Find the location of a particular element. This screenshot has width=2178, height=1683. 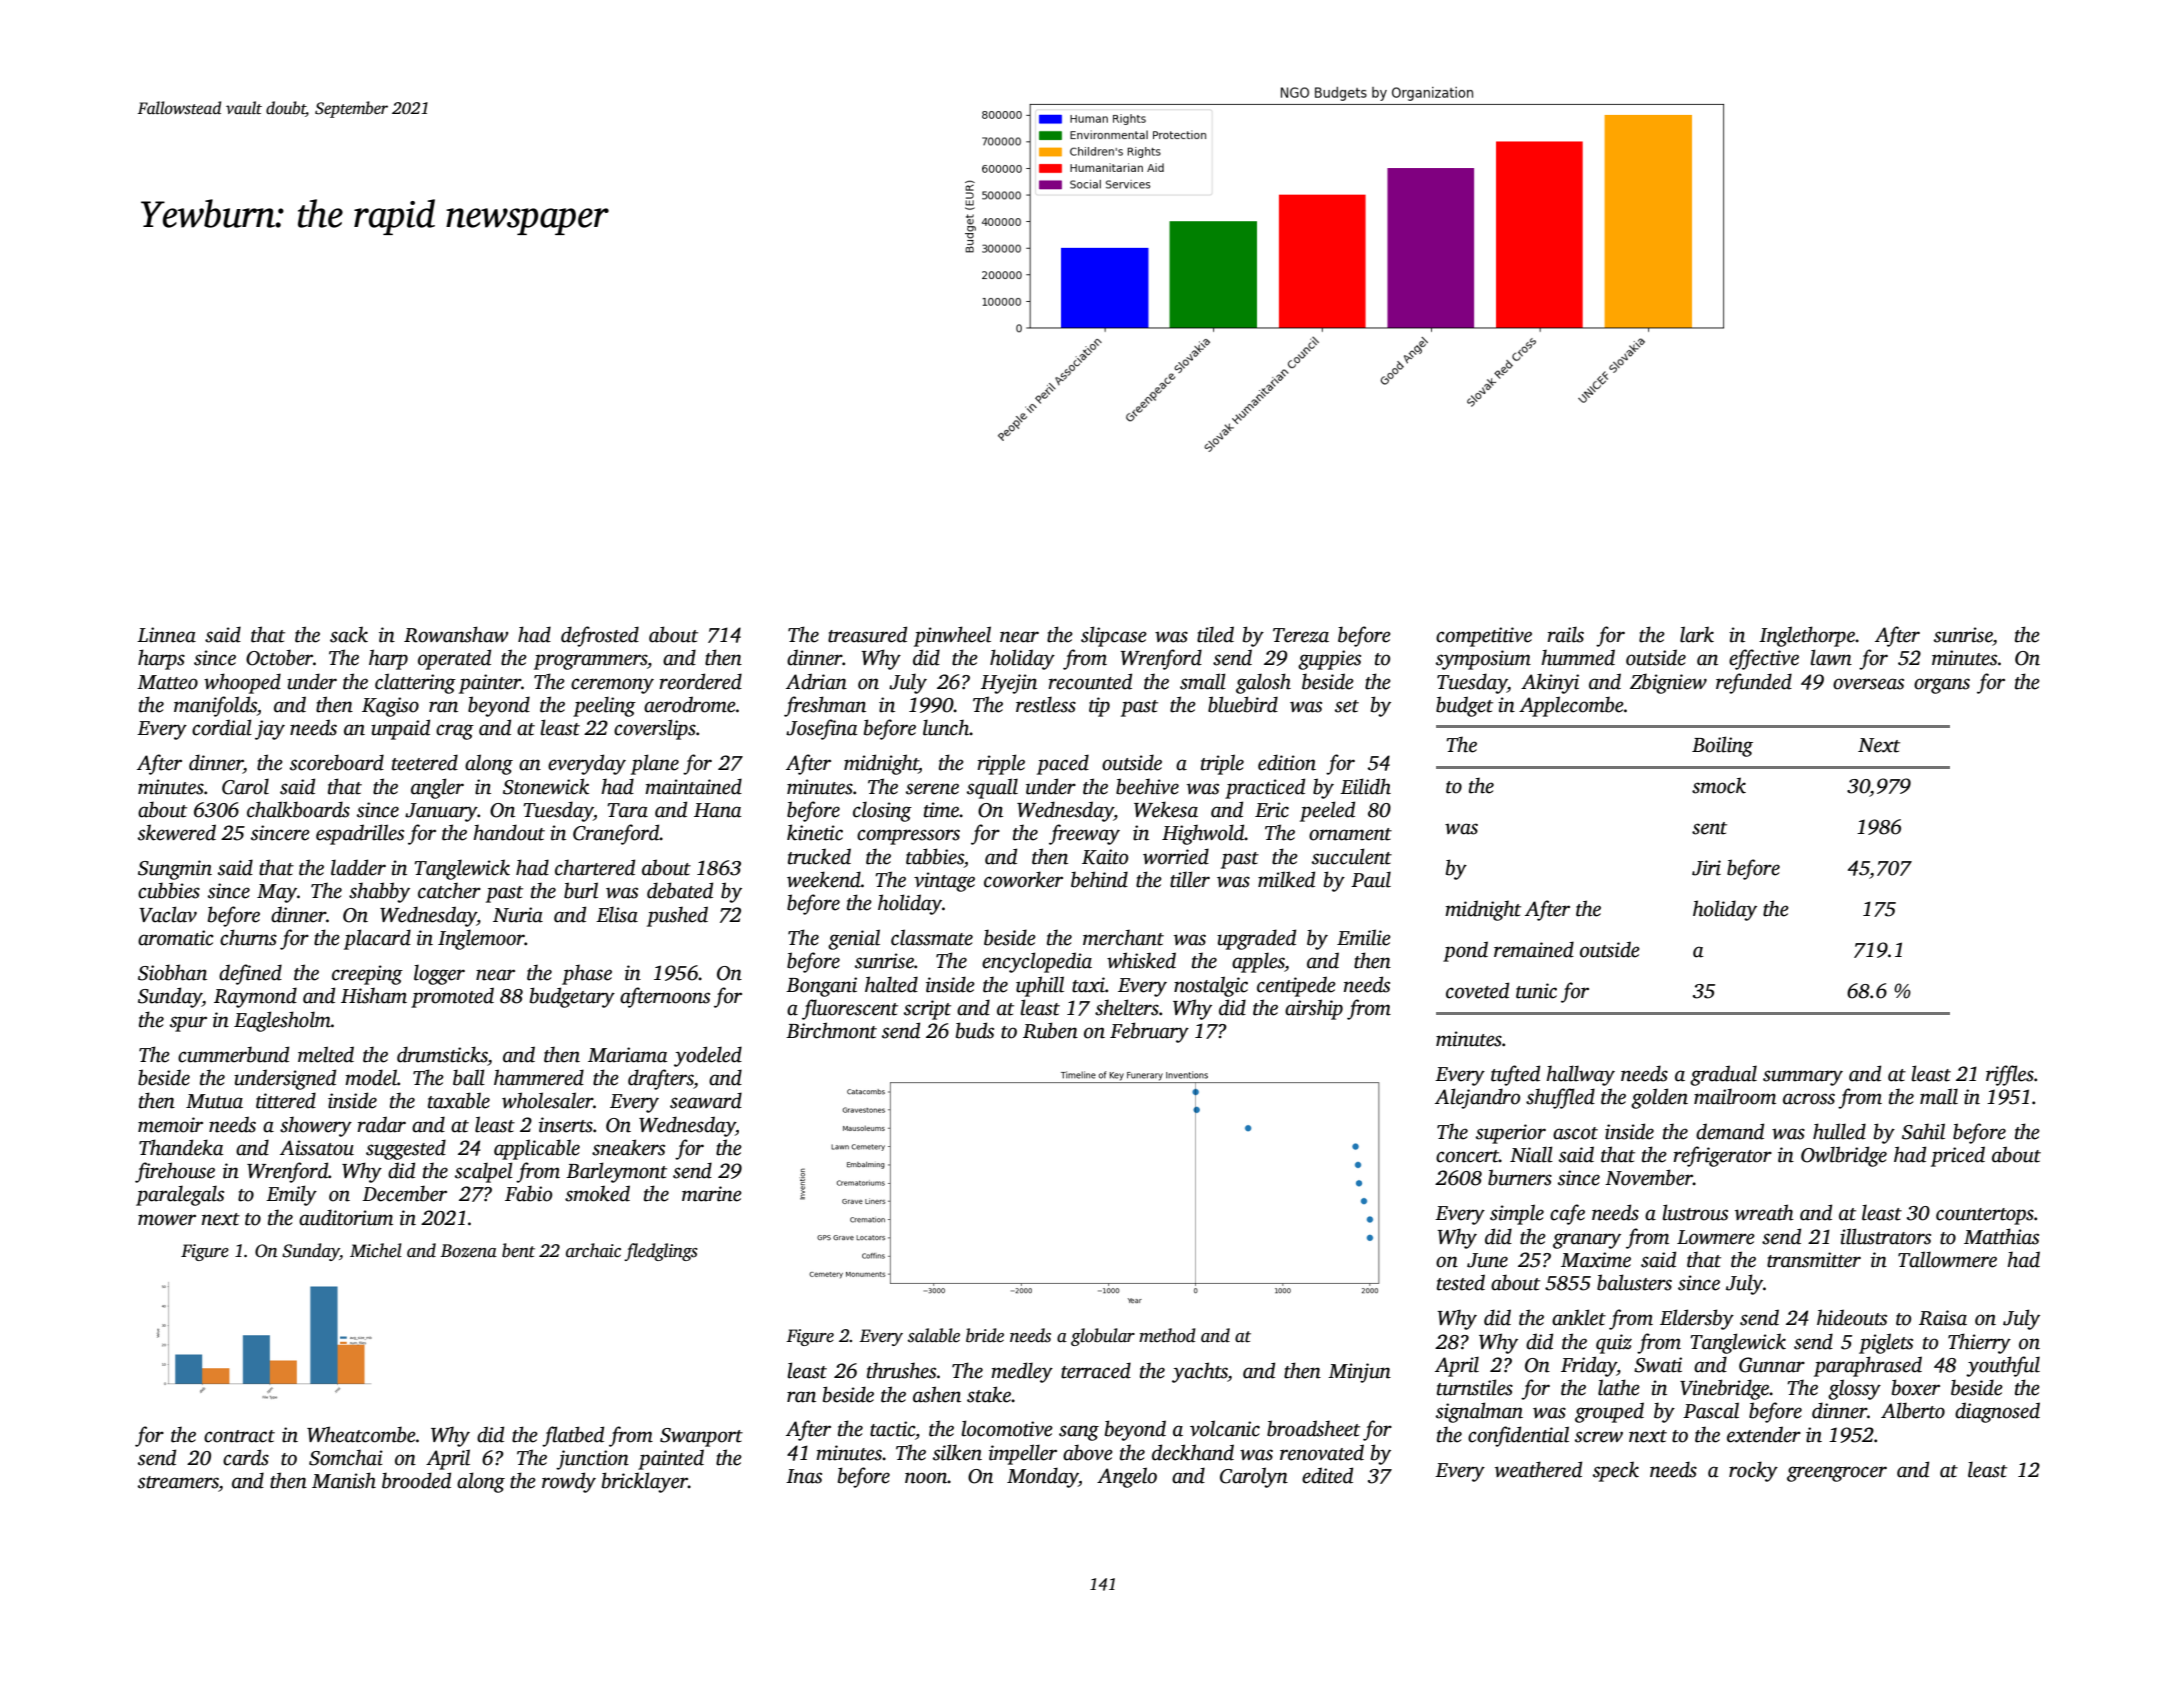

streamers is located at coordinates (178, 1482).
